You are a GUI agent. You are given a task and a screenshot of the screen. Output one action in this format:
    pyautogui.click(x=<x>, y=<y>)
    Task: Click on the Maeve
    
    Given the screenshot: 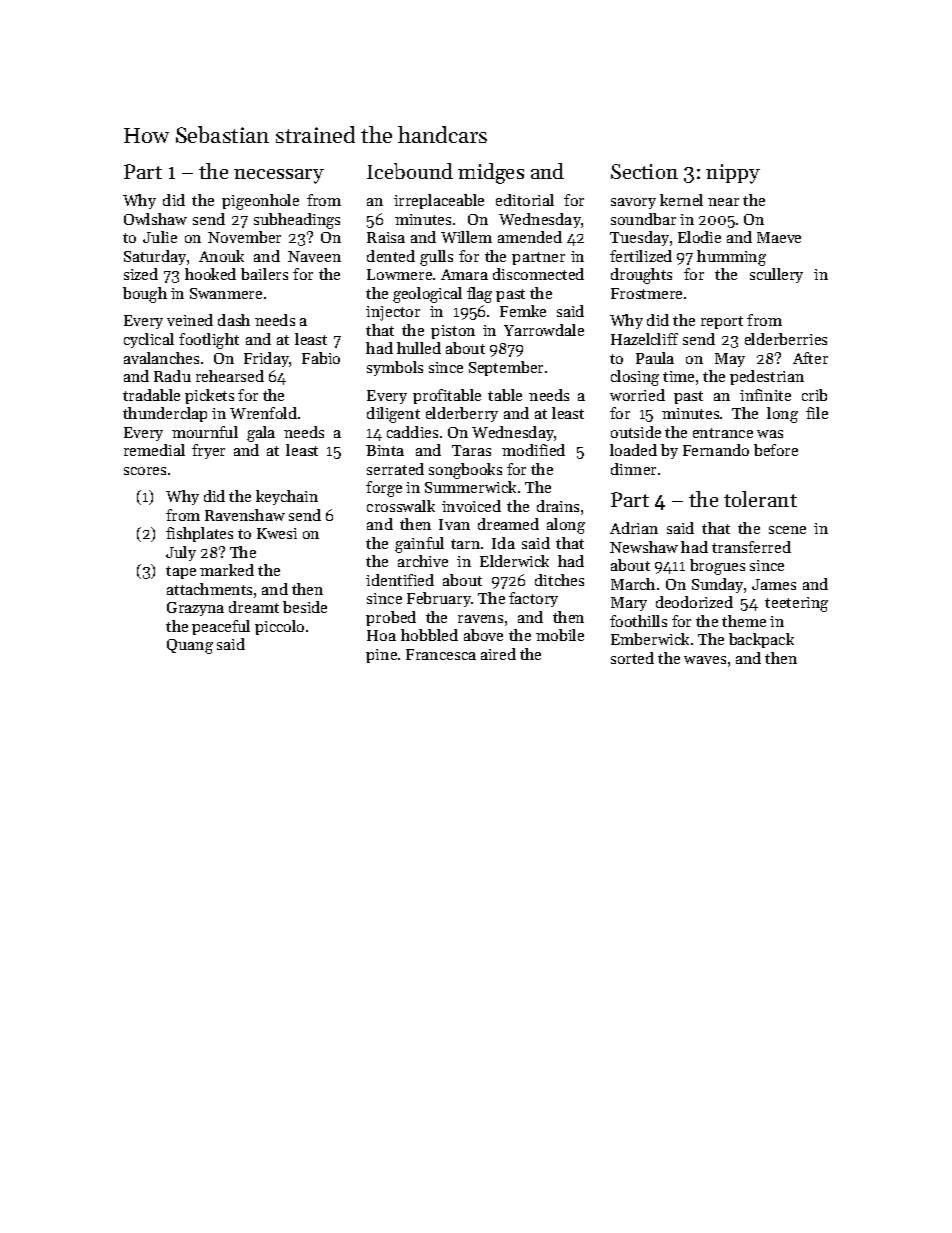 What is the action you would take?
    pyautogui.click(x=779, y=237)
